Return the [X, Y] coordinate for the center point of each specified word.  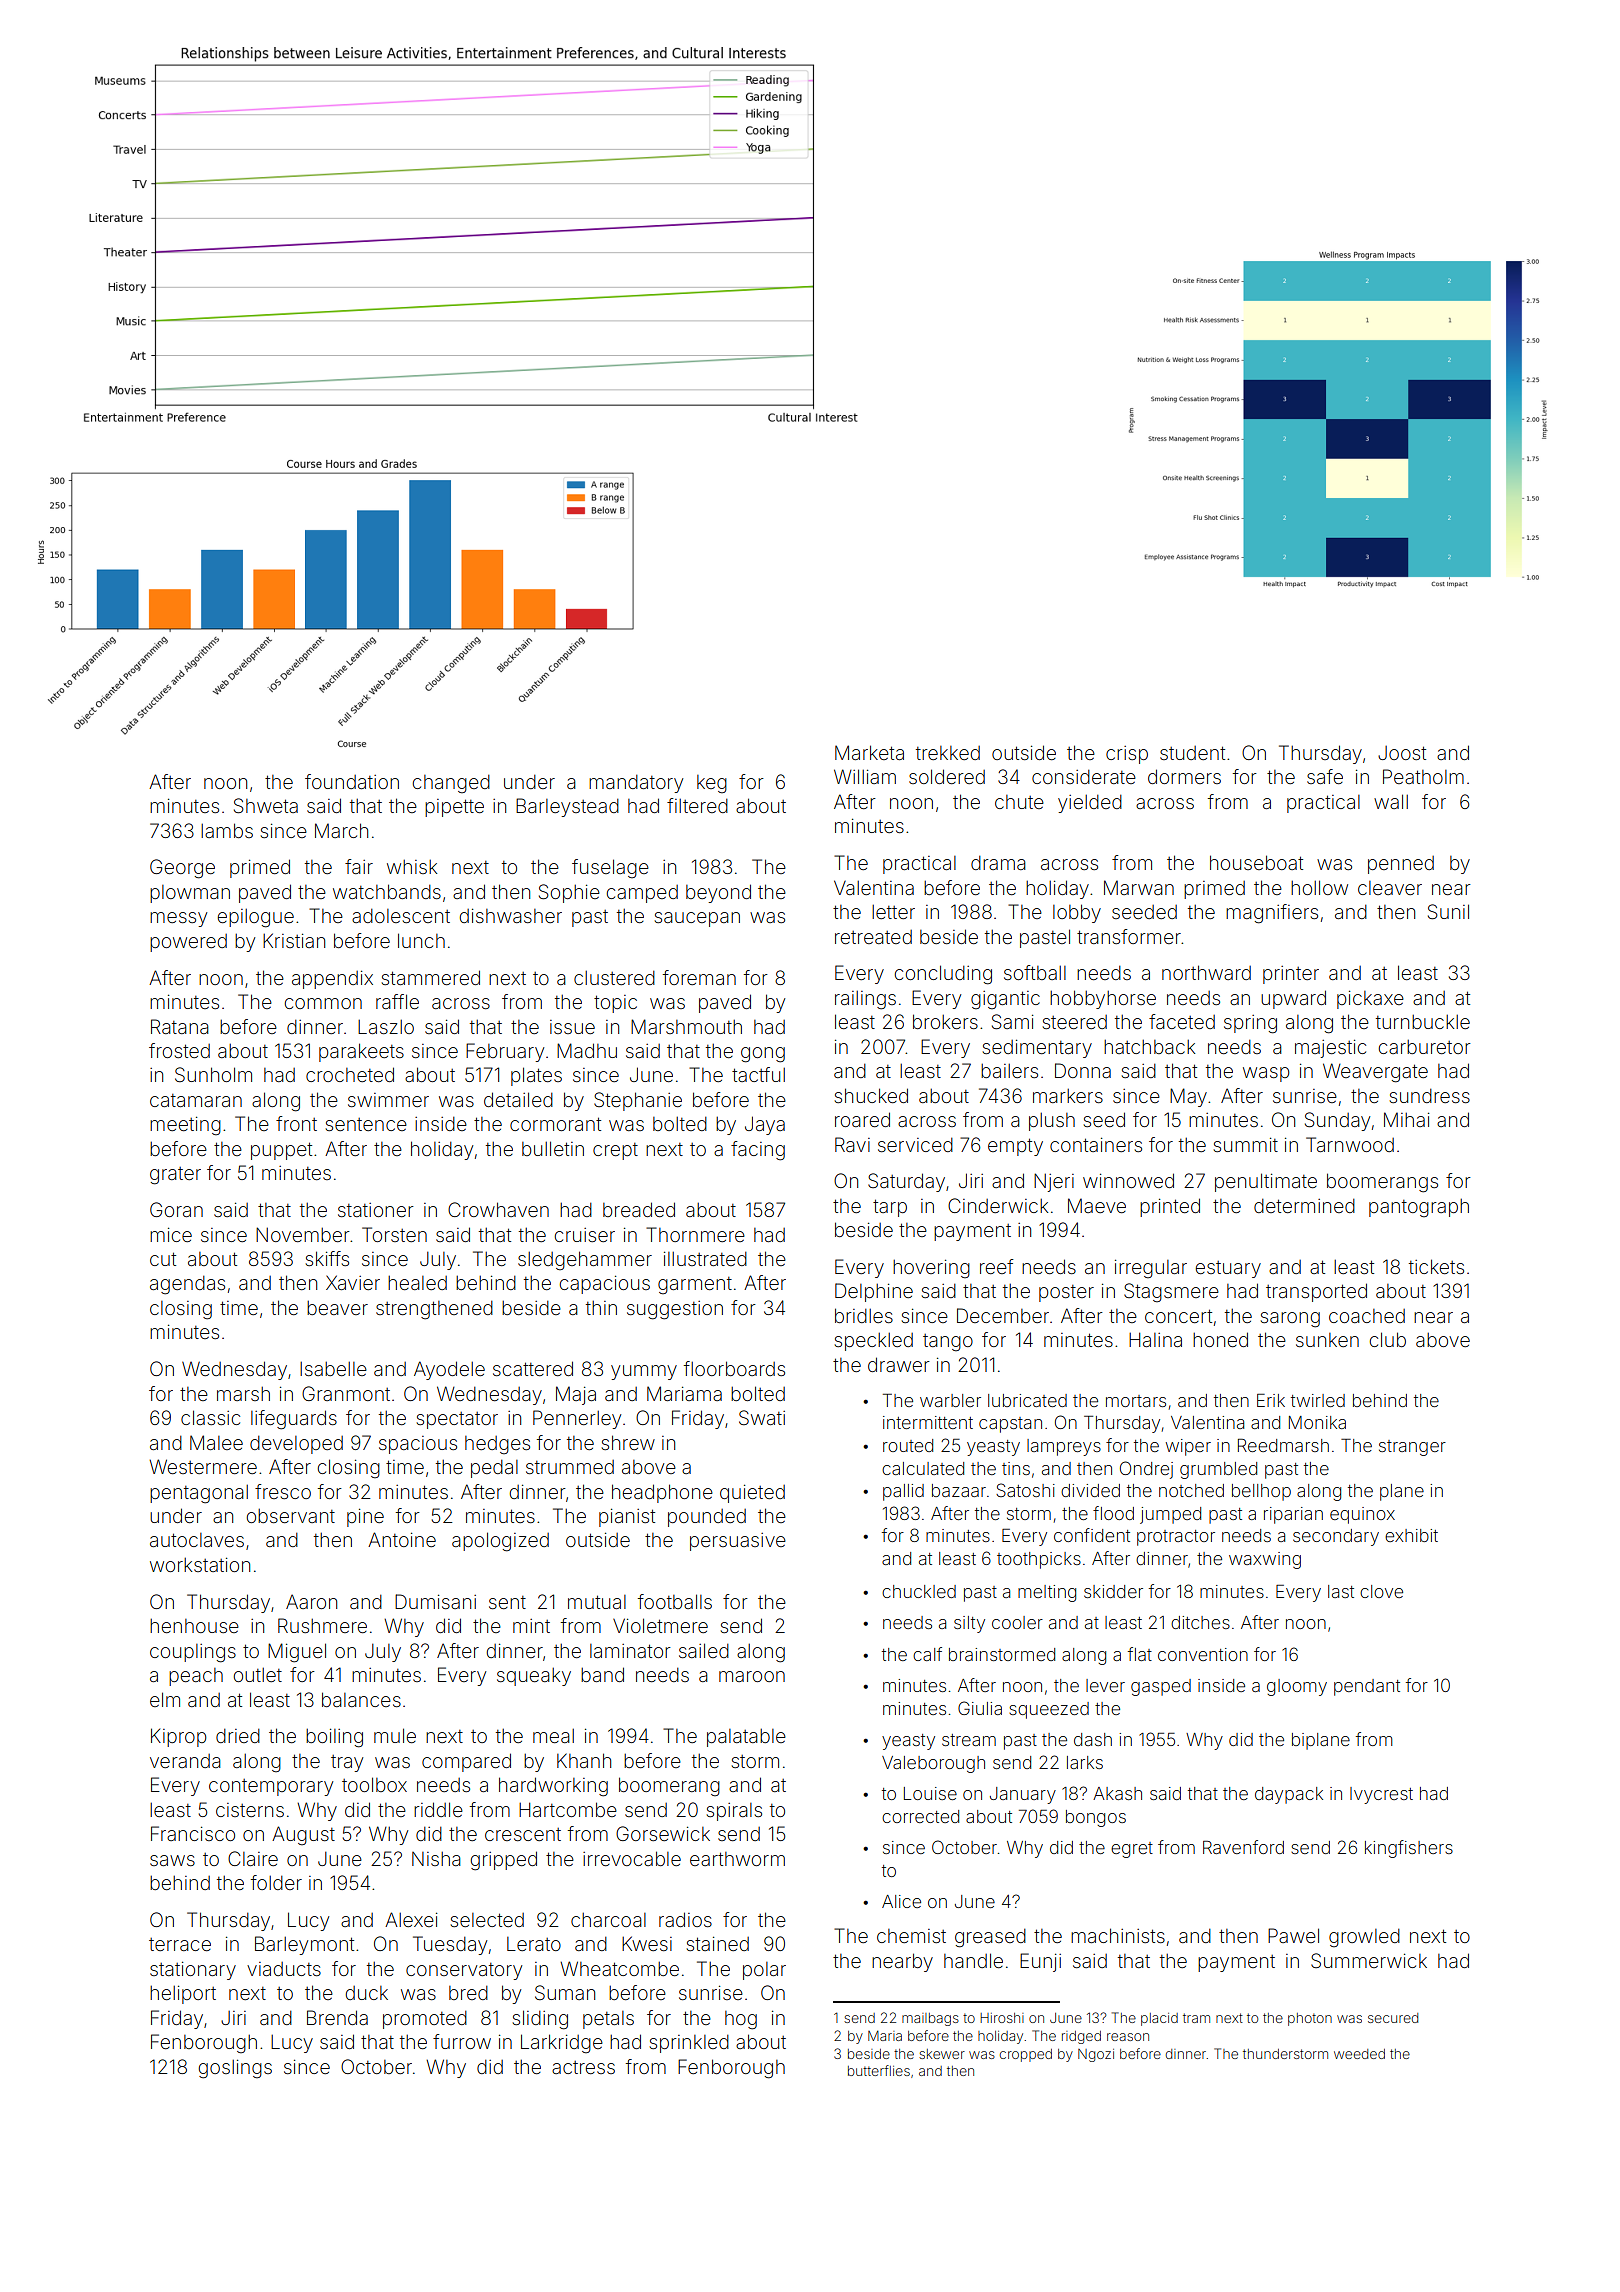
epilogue [256, 918]
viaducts [284, 1969]
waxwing [1265, 1560]
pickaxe [1370, 1000]
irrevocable [632, 1858]
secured [1393, 2018]
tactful [758, 1074]
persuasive [738, 1542]
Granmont [346, 1393]
